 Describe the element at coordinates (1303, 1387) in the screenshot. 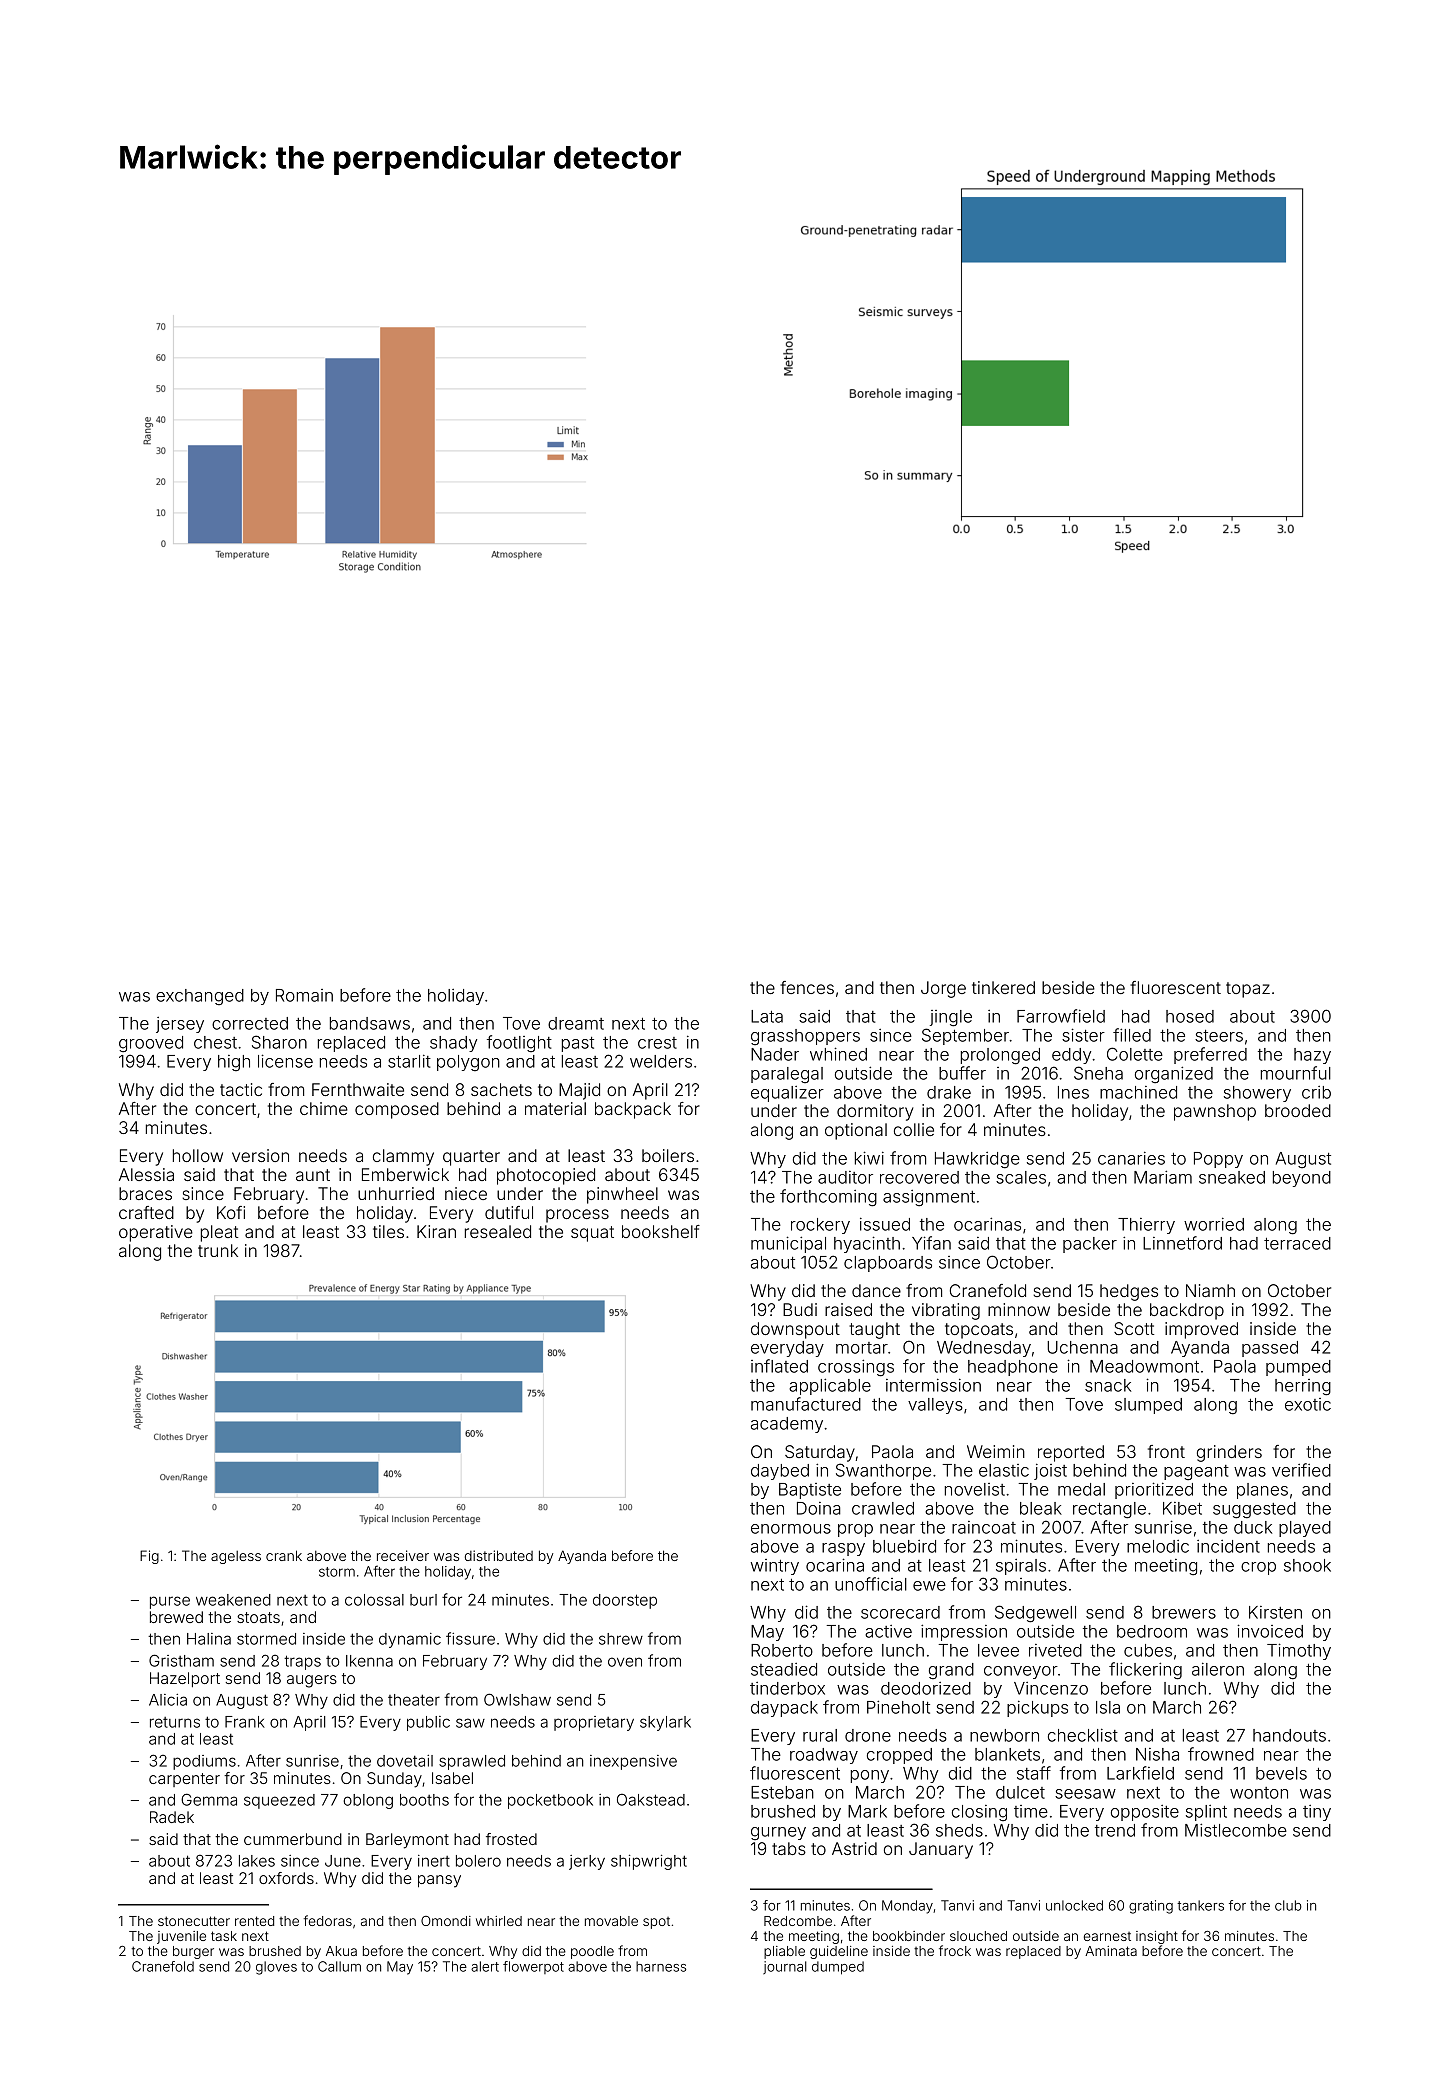

I see `herring` at that location.
